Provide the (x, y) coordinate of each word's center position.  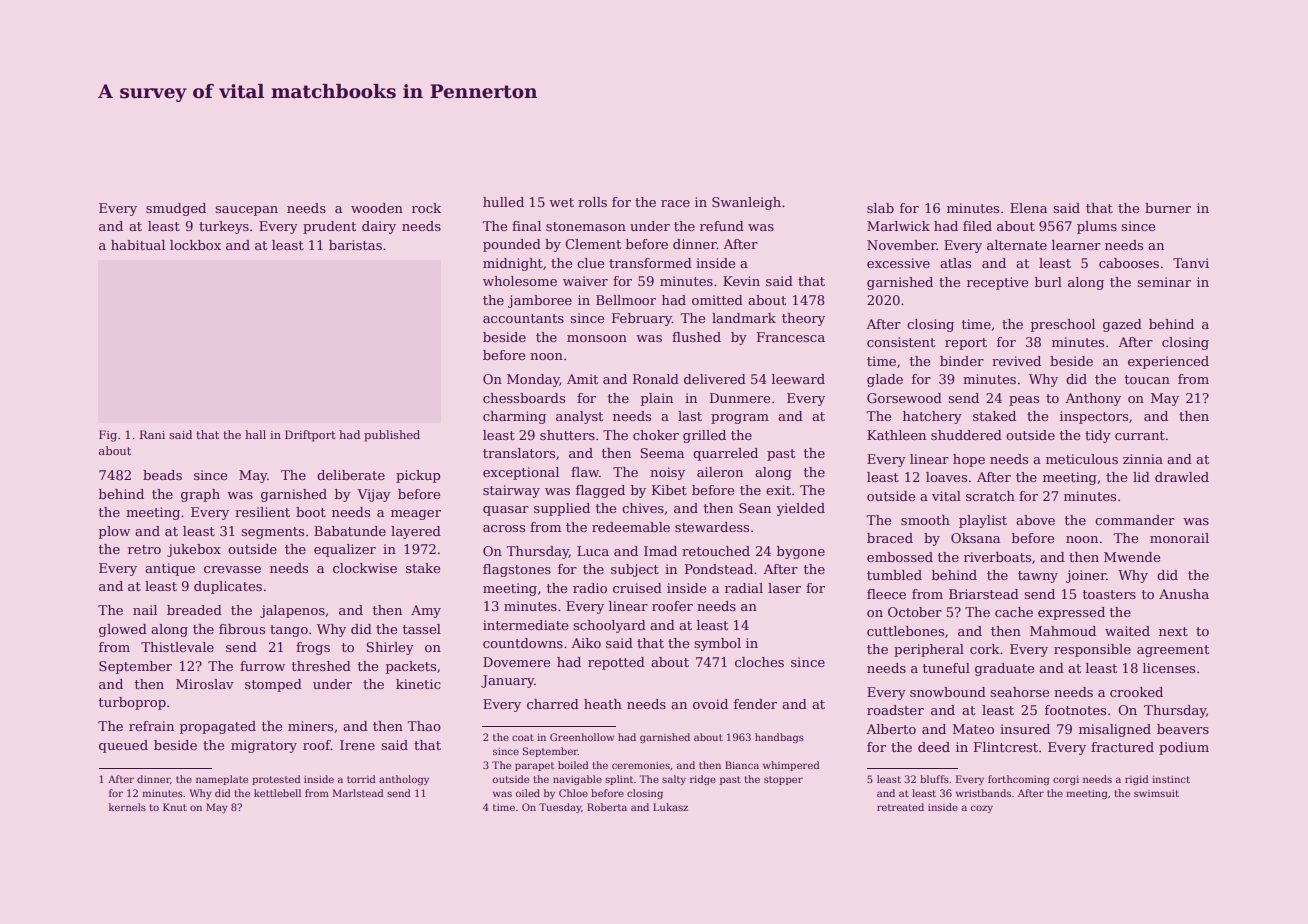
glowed (123, 630)
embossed (900, 557)
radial (744, 588)
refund (722, 226)
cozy (982, 809)
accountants (523, 318)
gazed (1122, 325)
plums (1097, 227)
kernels (127, 807)
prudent (329, 227)
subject (635, 570)
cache (1014, 612)
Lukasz (670, 807)
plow (114, 532)
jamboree (540, 301)
